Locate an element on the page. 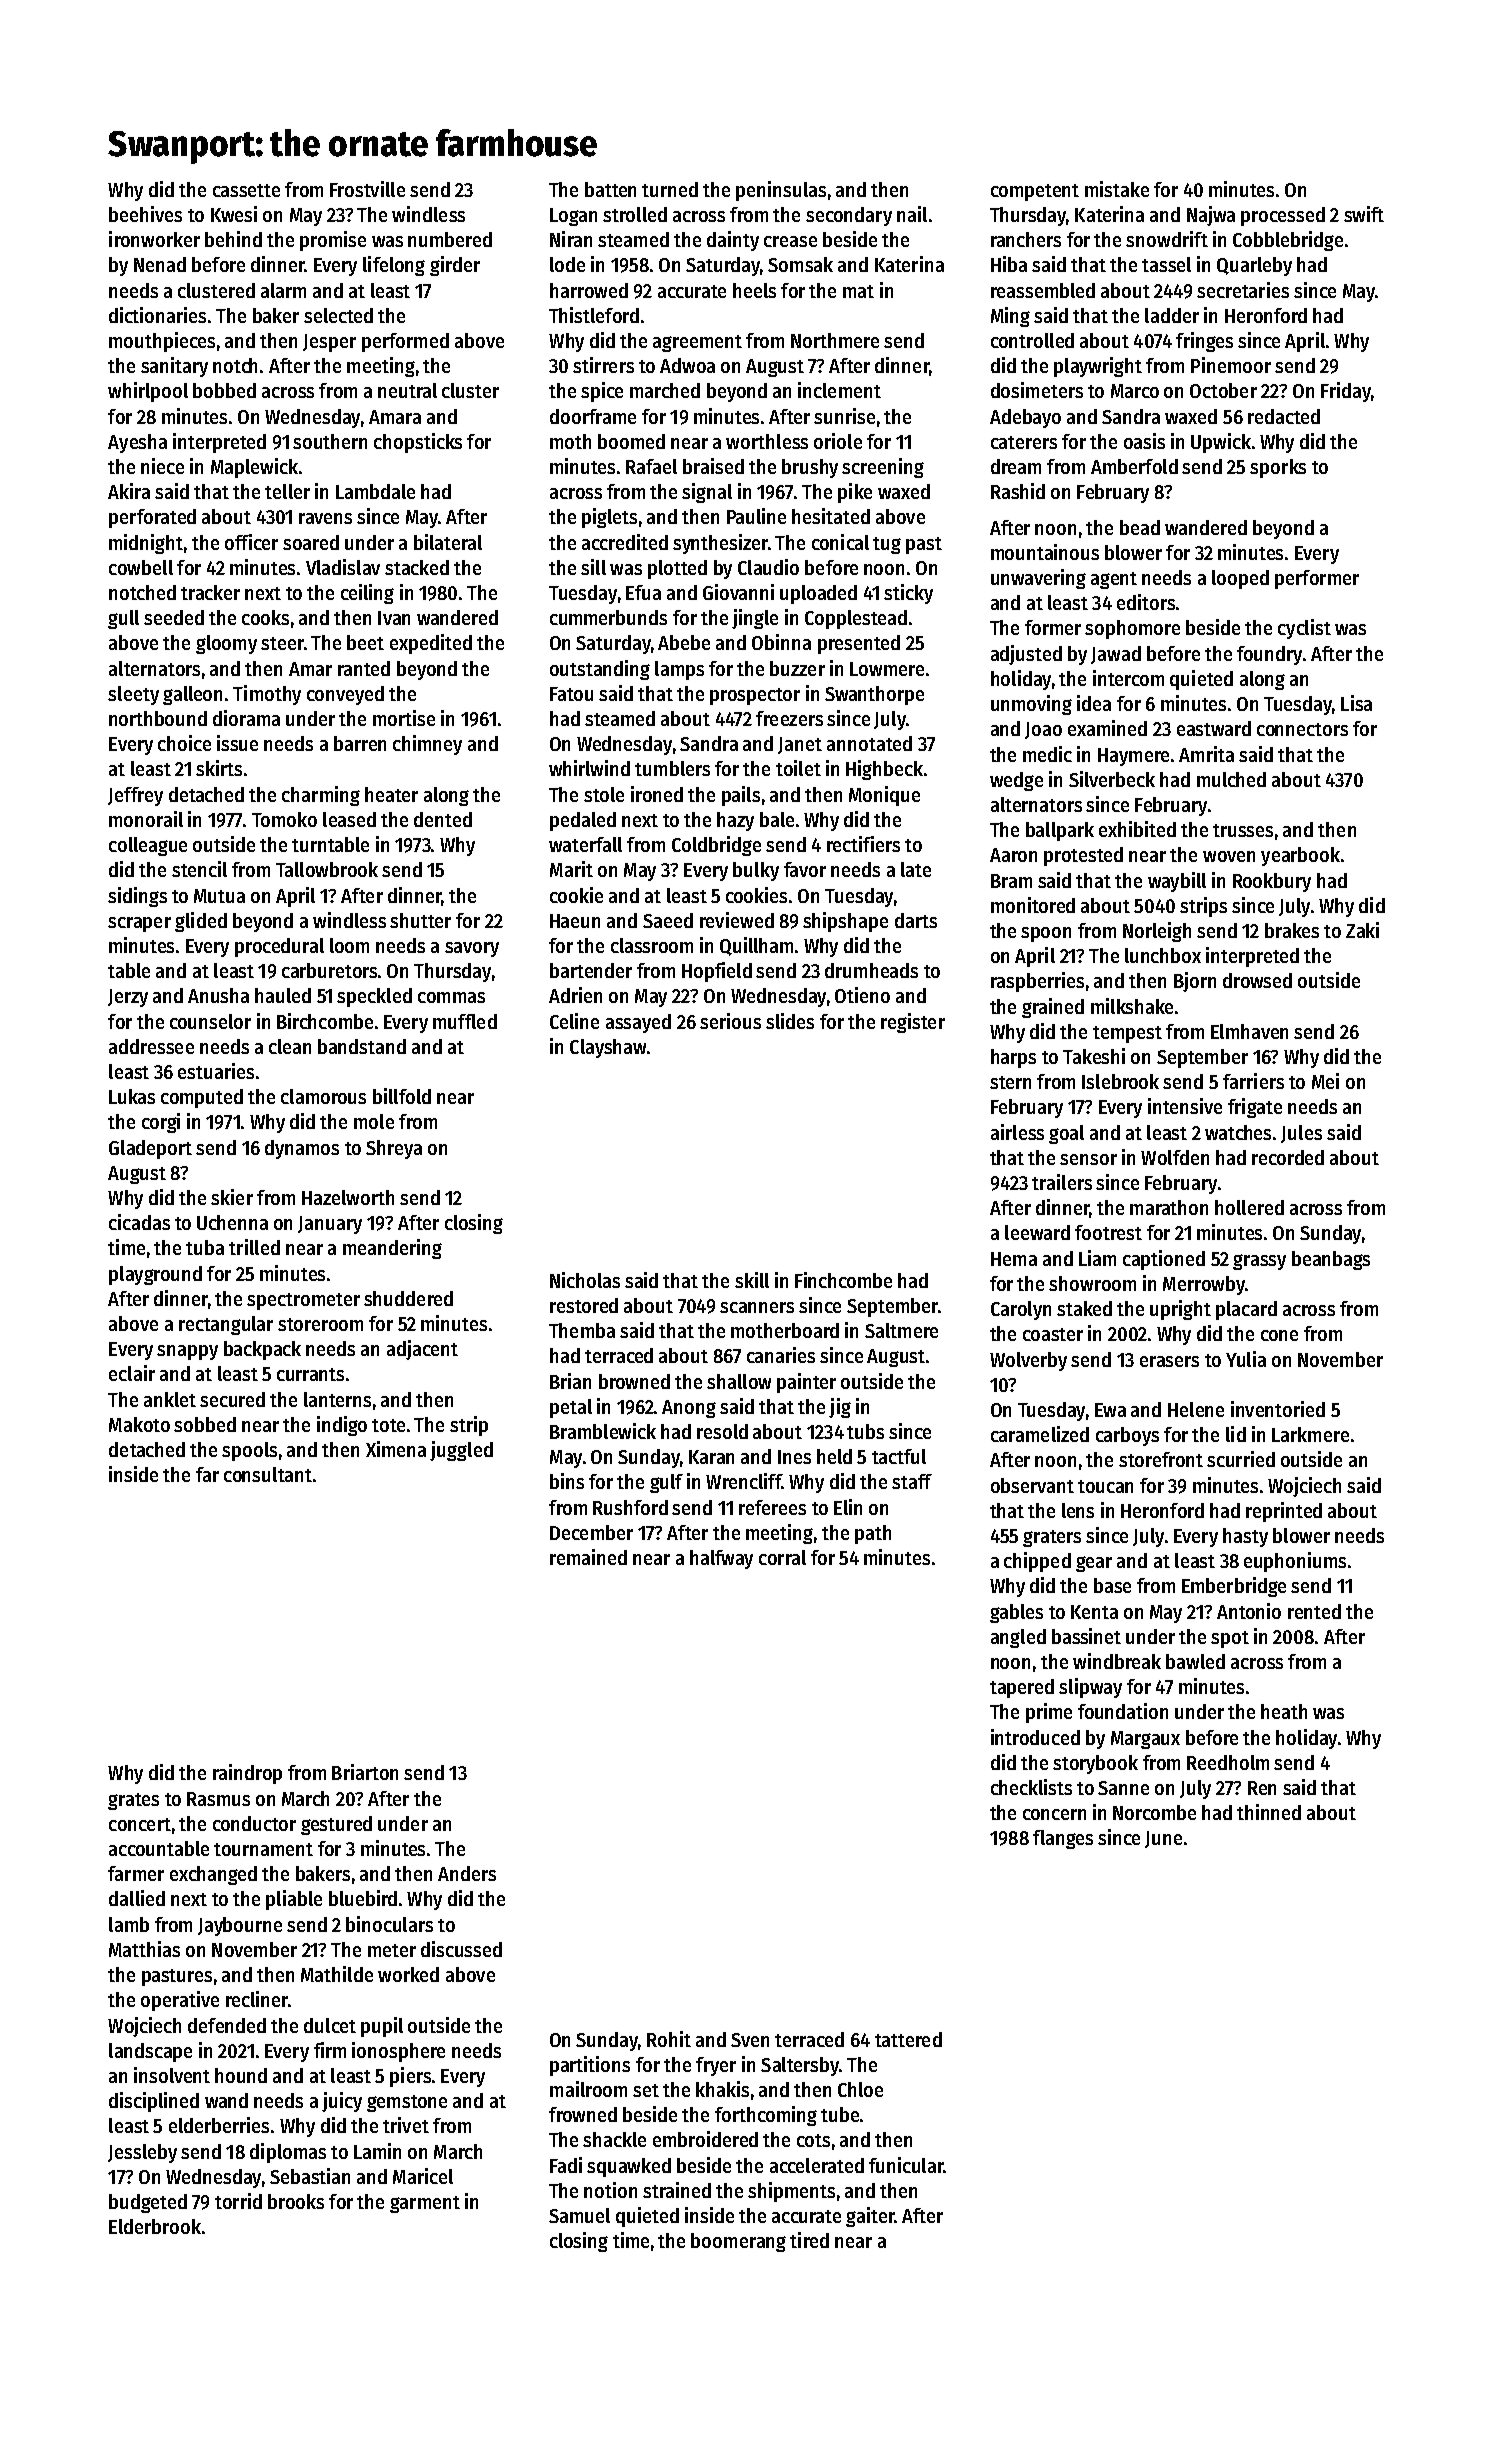 Image resolution: width=1496 pixels, height=2464 pixels. thinned is located at coordinates (1269, 1812).
